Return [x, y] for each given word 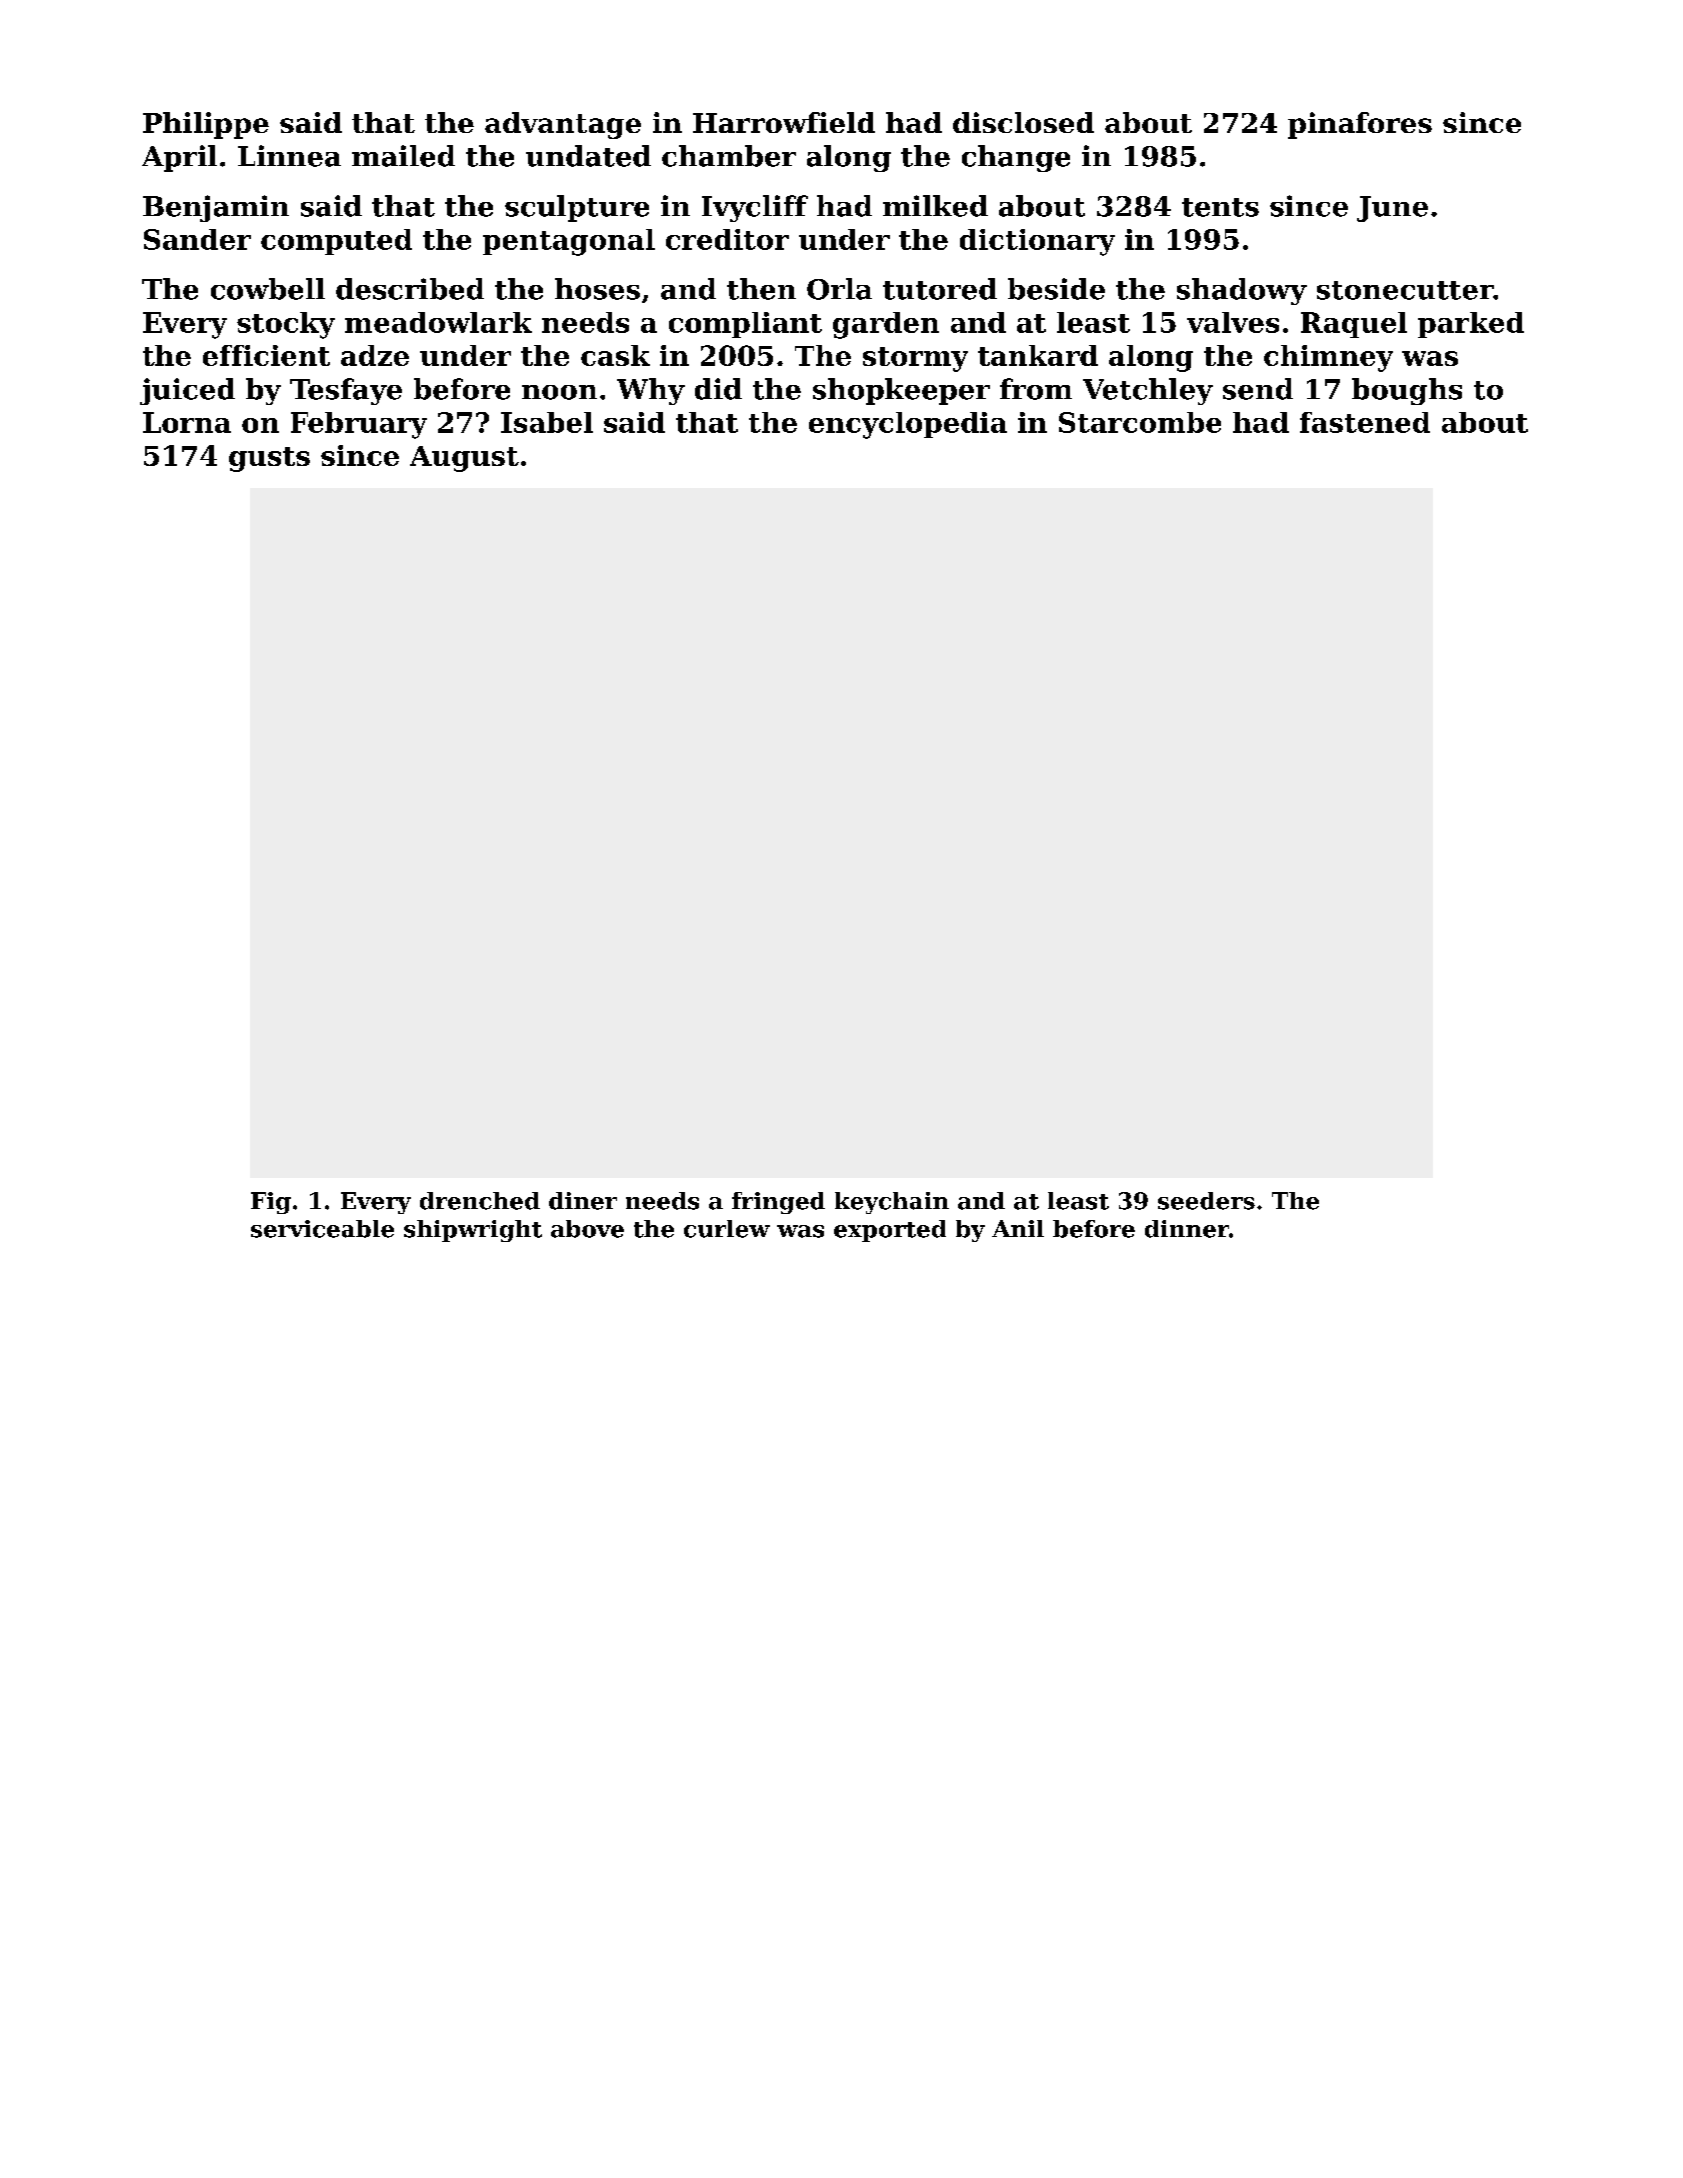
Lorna [187, 422]
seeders [1206, 1201]
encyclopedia [908, 425]
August [464, 459]
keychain [892, 1203]
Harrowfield [784, 122]
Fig [271, 1203]
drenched [480, 1201]
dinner [1187, 1229]
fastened [1365, 422]
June [1392, 209]
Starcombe [1140, 422]
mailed [403, 156]
